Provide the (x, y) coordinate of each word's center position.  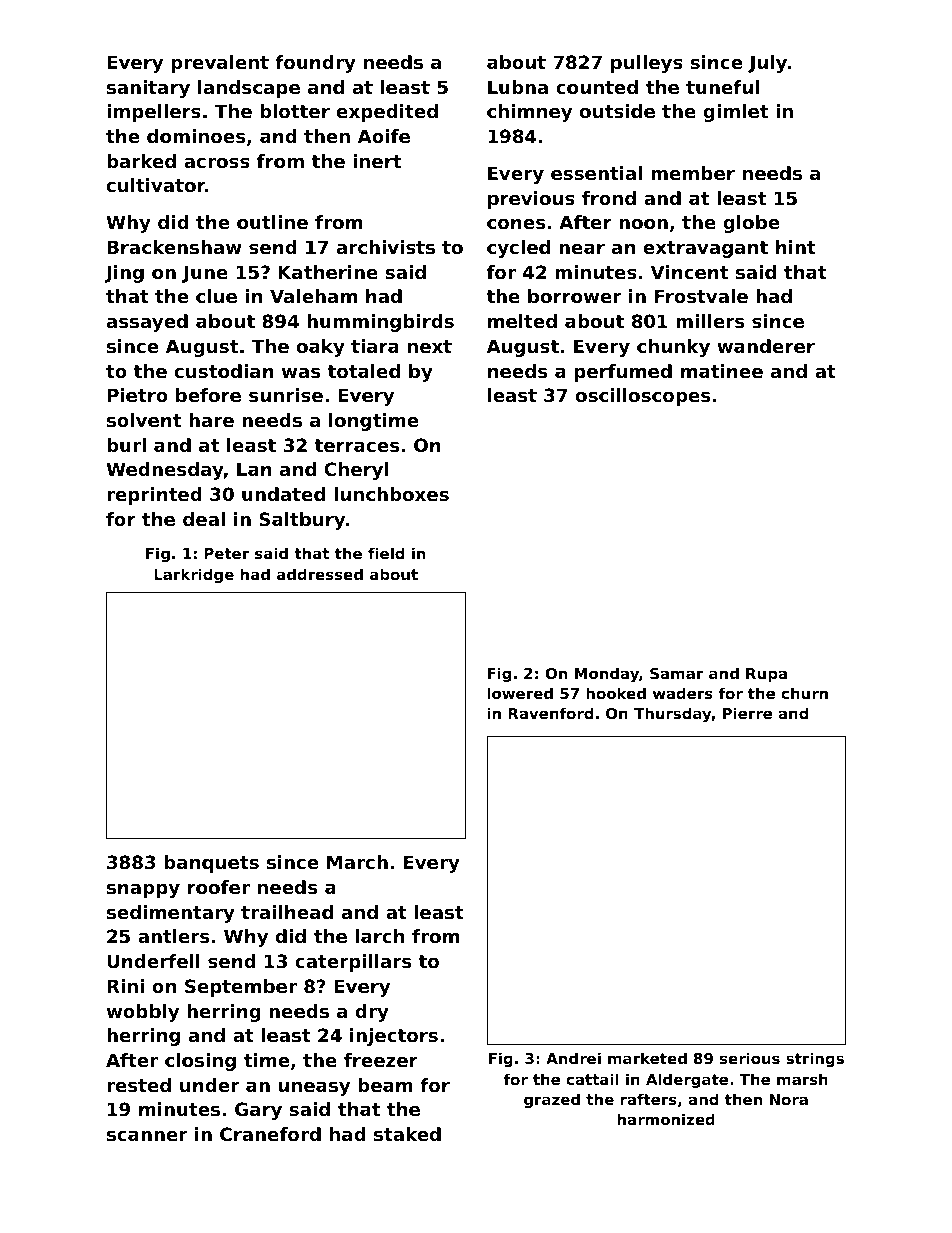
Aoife (384, 136)
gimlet (735, 113)
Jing (124, 274)
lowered (520, 693)
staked (407, 1134)
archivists (386, 247)
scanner (147, 1136)
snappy (143, 891)
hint (796, 247)
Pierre (747, 713)
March (357, 862)
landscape (249, 89)
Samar (676, 673)
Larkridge (194, 575)
